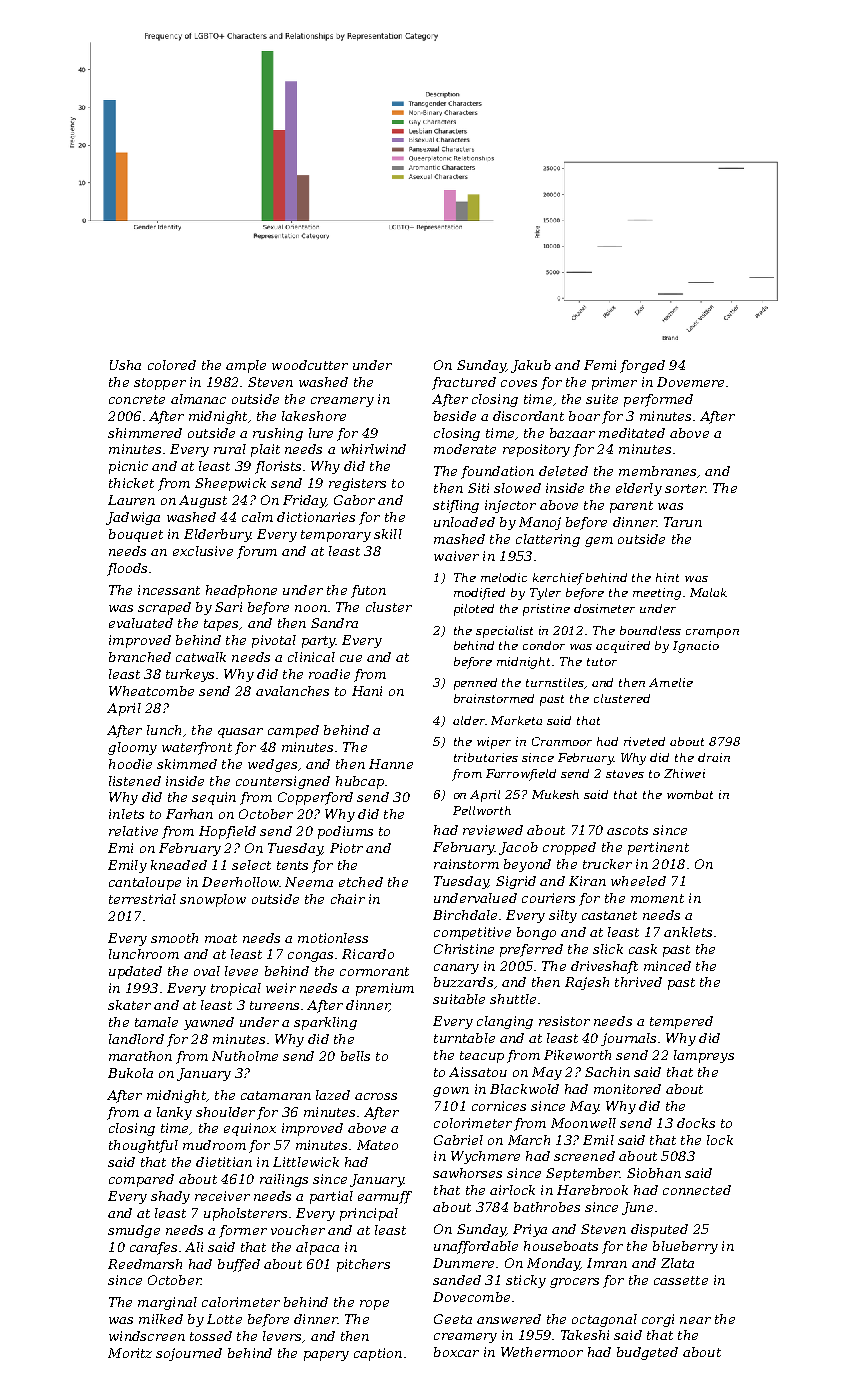  I want to click on Zhiwei, so click(684, 773).
